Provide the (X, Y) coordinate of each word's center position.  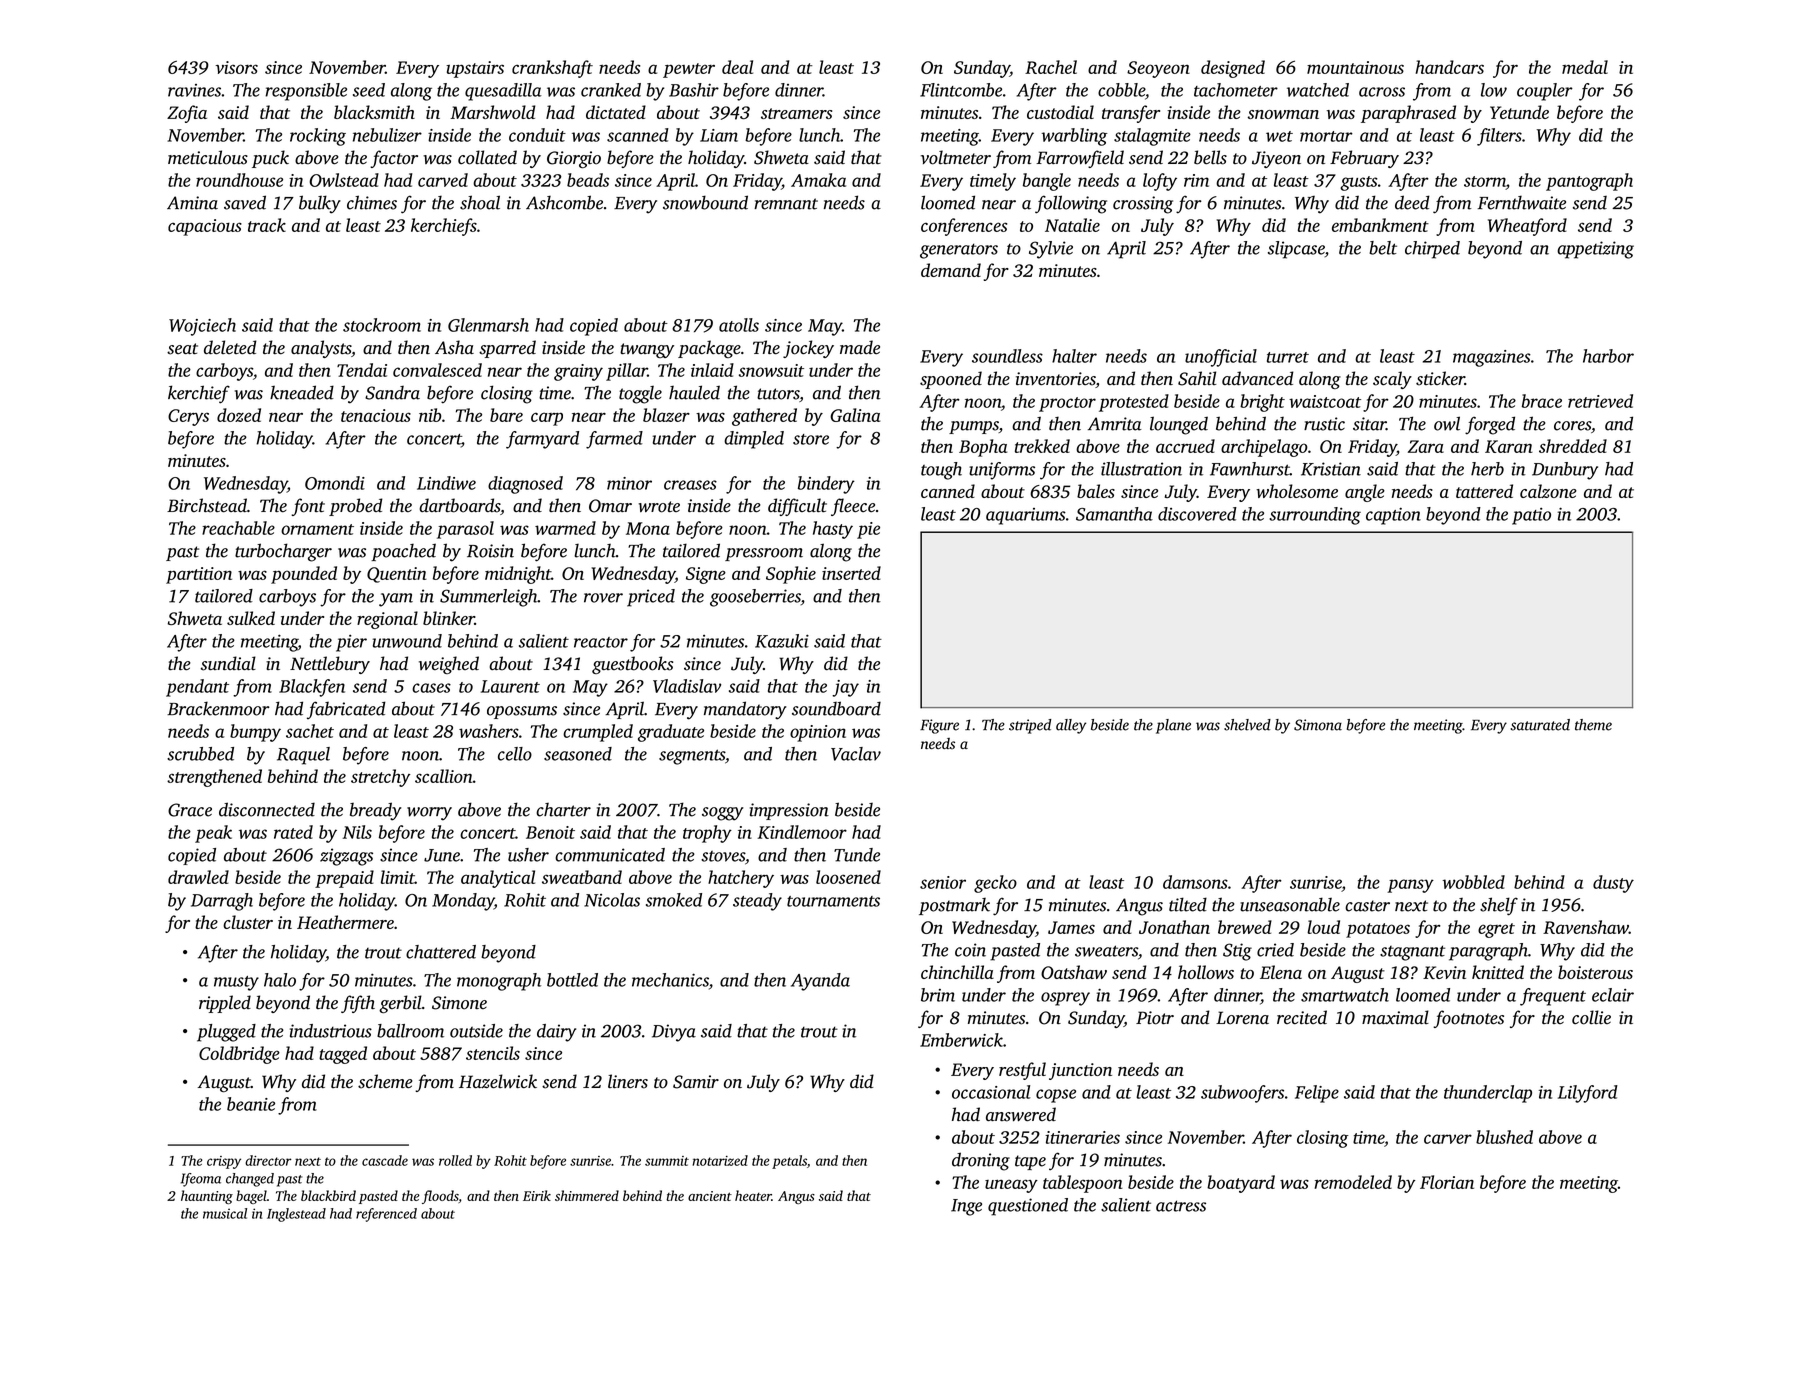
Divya (674, 1033)
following (1071, 204)
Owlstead (344, 180)
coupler (1545, 92)
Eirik (537, 1195)
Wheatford (1527, 227)
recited (1302, 1017)
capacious (205, 227)
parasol (465, 530)
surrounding (1315, 516)
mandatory (745, 710)
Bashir (694, 90)
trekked (1042, 446)
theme (1593, 725)
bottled (572, 980)
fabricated (346, 710)
